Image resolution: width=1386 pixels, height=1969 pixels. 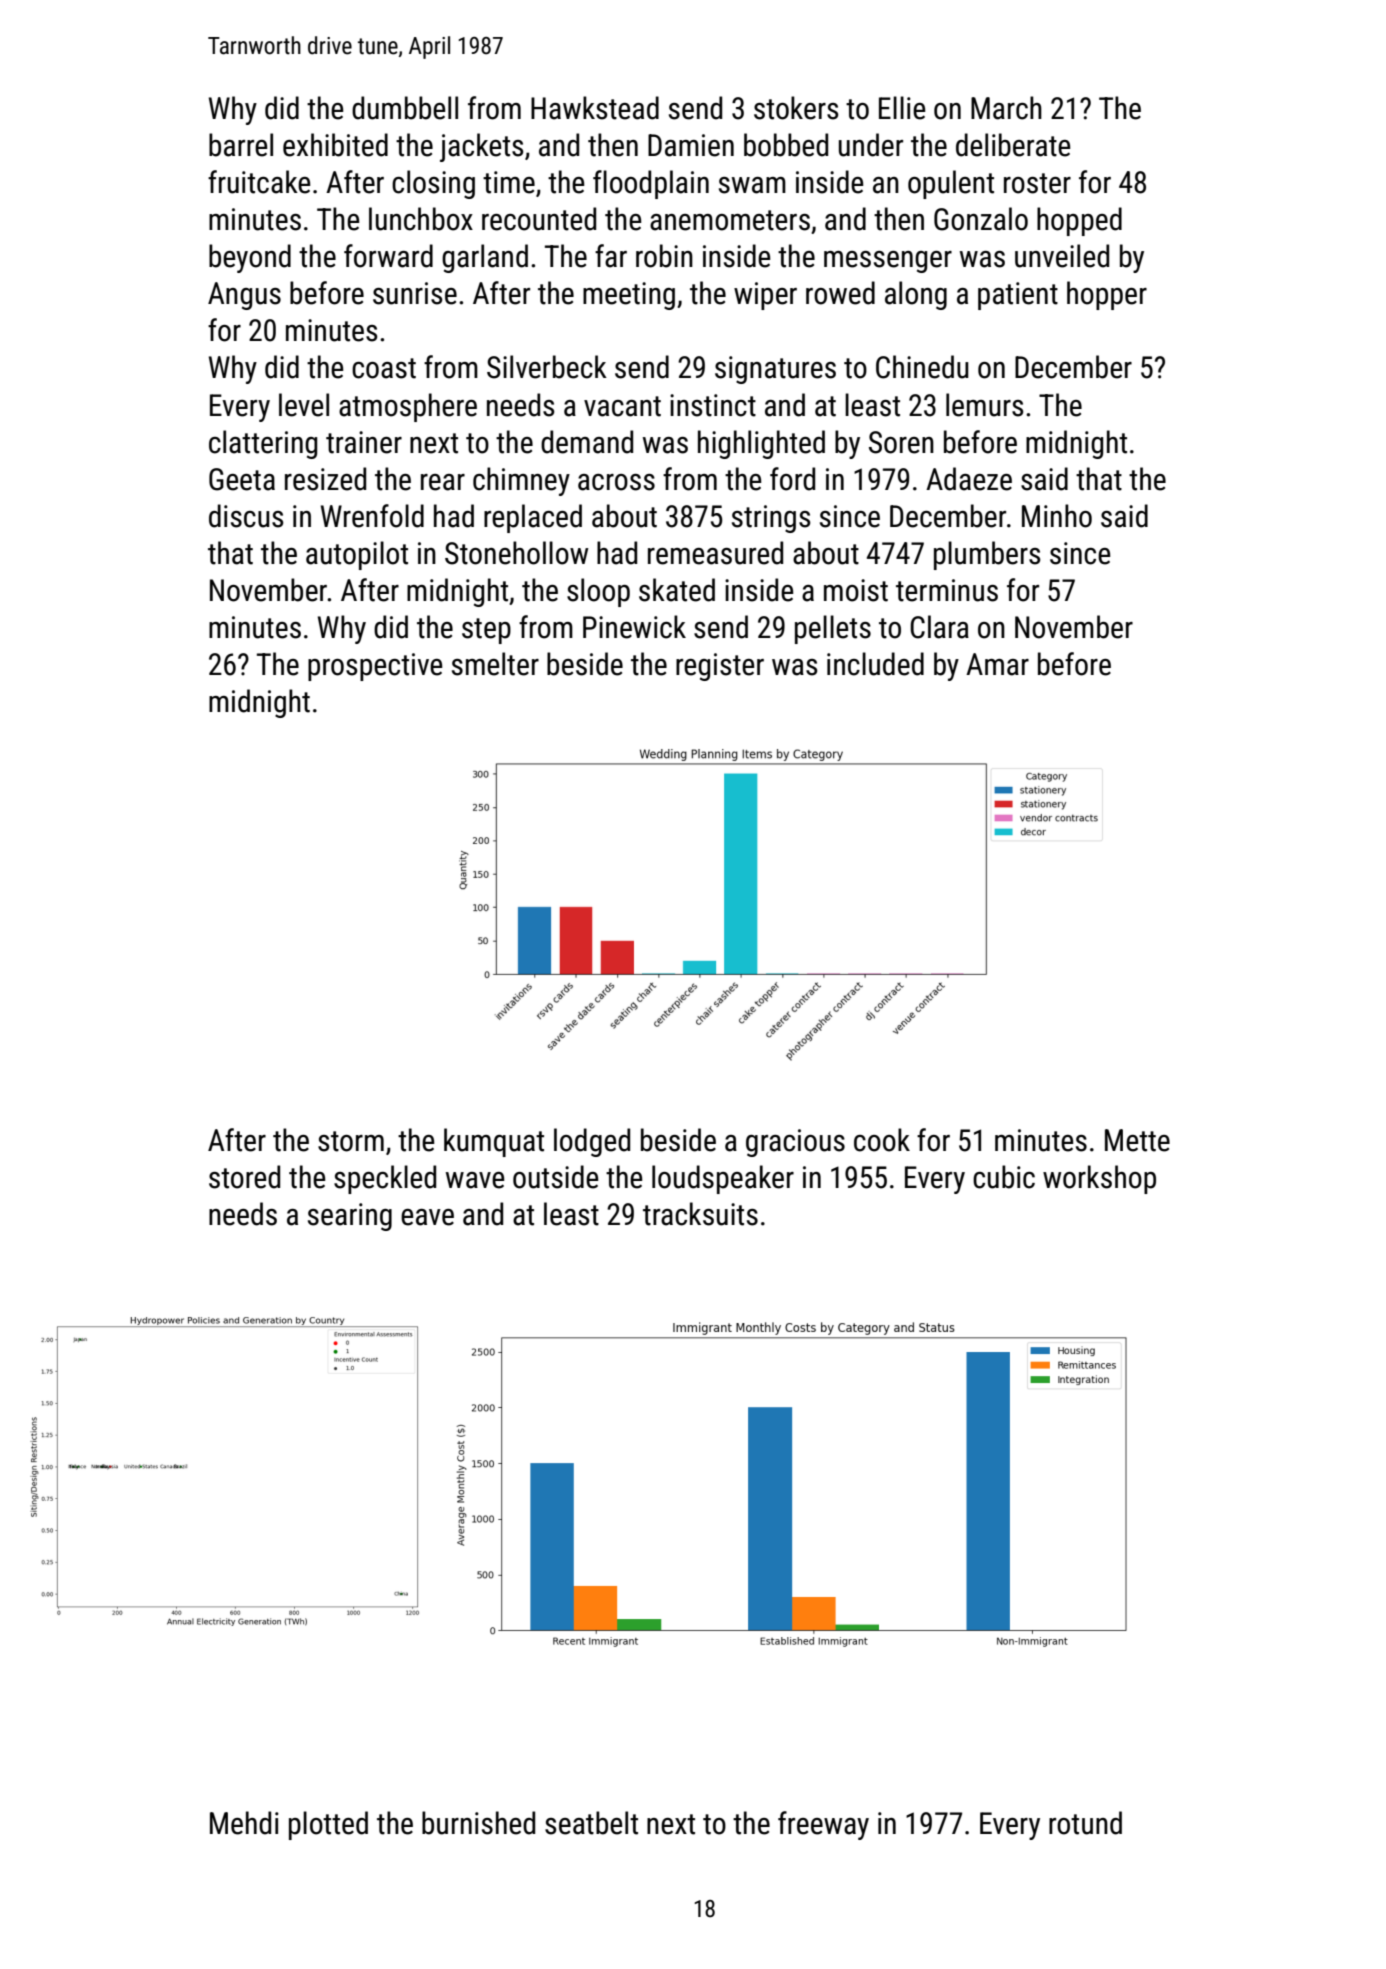 What do you see at coordinates (1107, 295) in the image?
I see `hopper` at bounding box center [1107, 295].
